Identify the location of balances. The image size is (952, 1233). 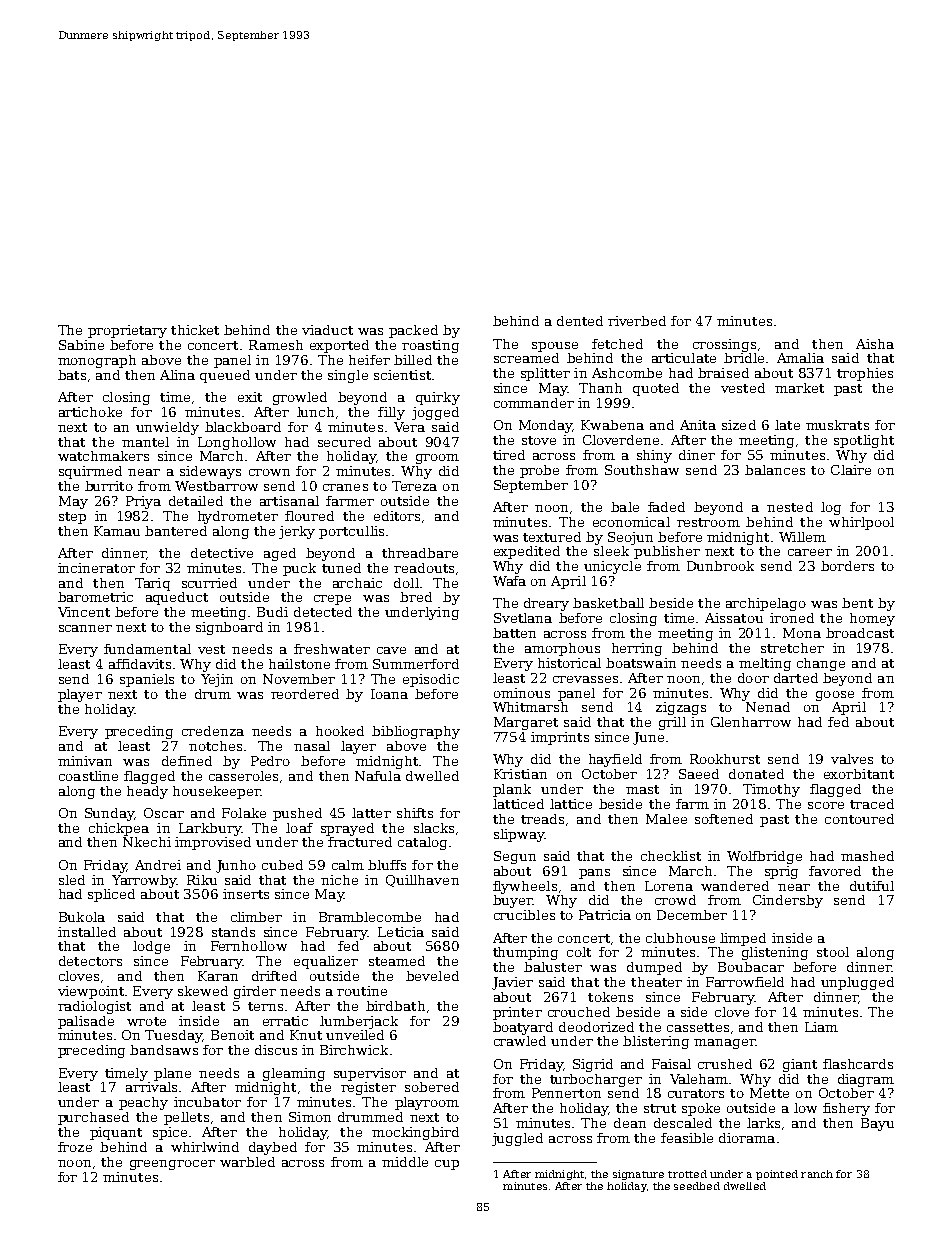
(775, 470).
